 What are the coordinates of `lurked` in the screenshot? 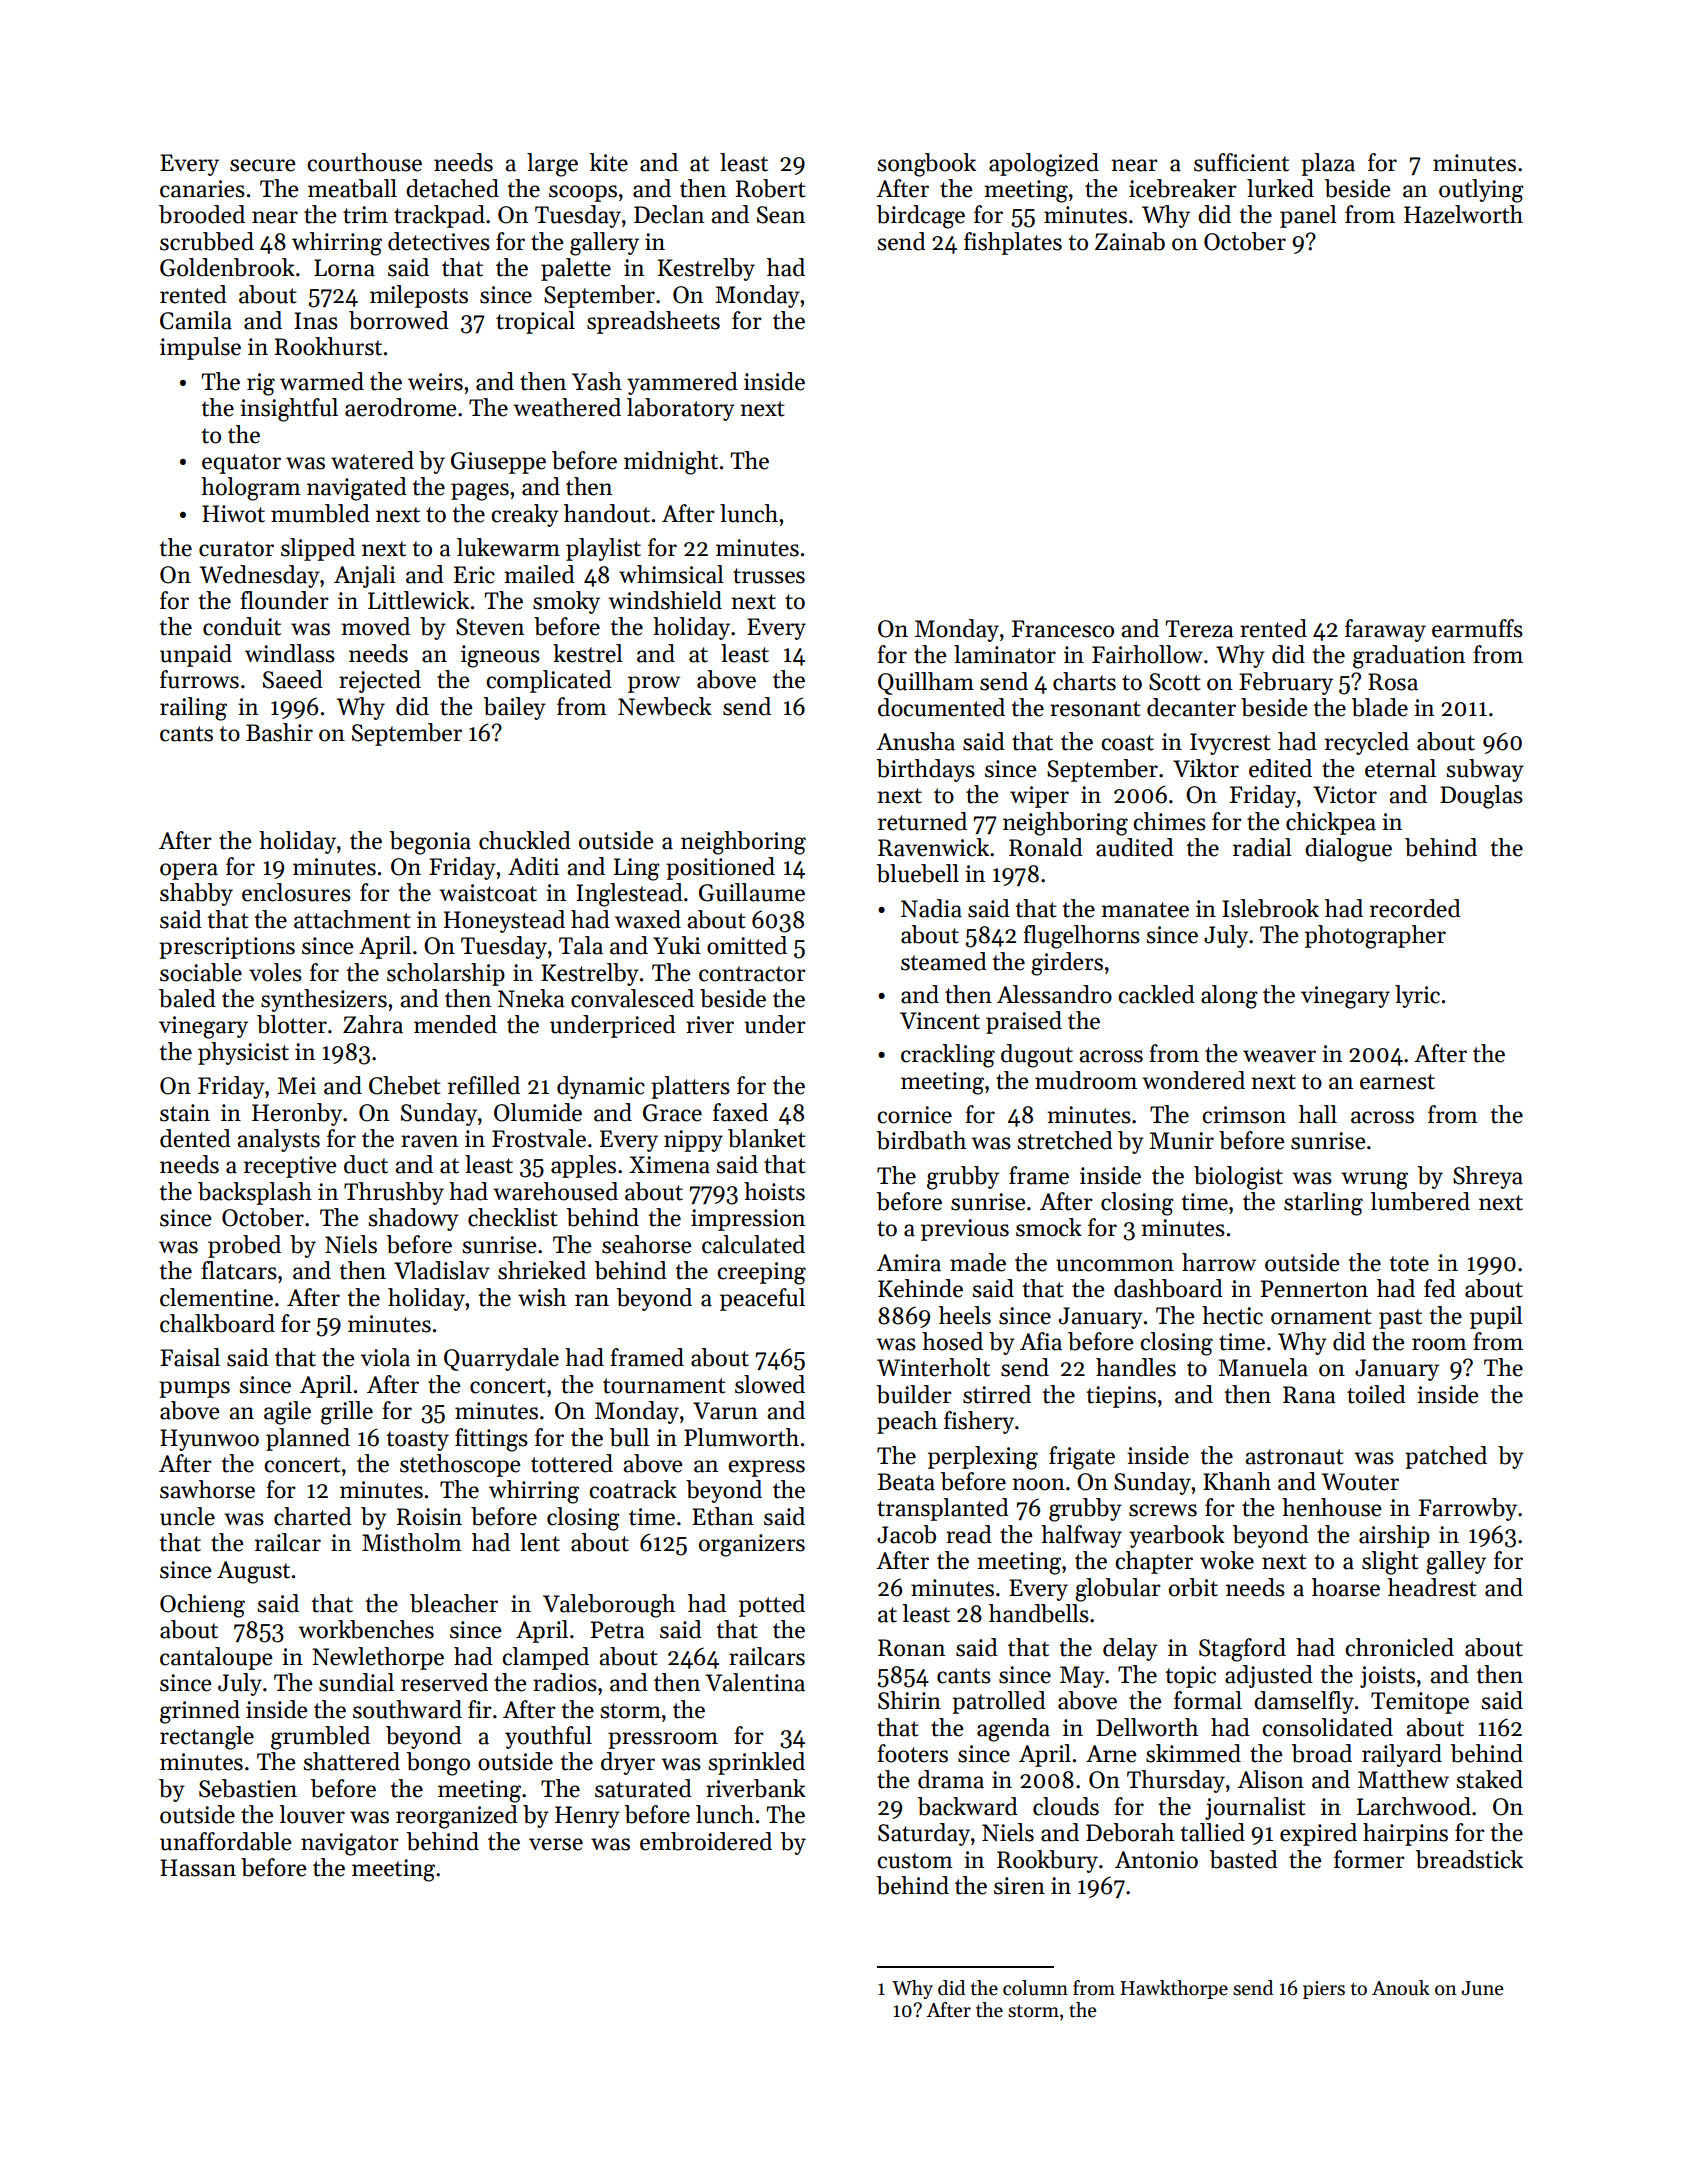 It's located at (1280, 188).
